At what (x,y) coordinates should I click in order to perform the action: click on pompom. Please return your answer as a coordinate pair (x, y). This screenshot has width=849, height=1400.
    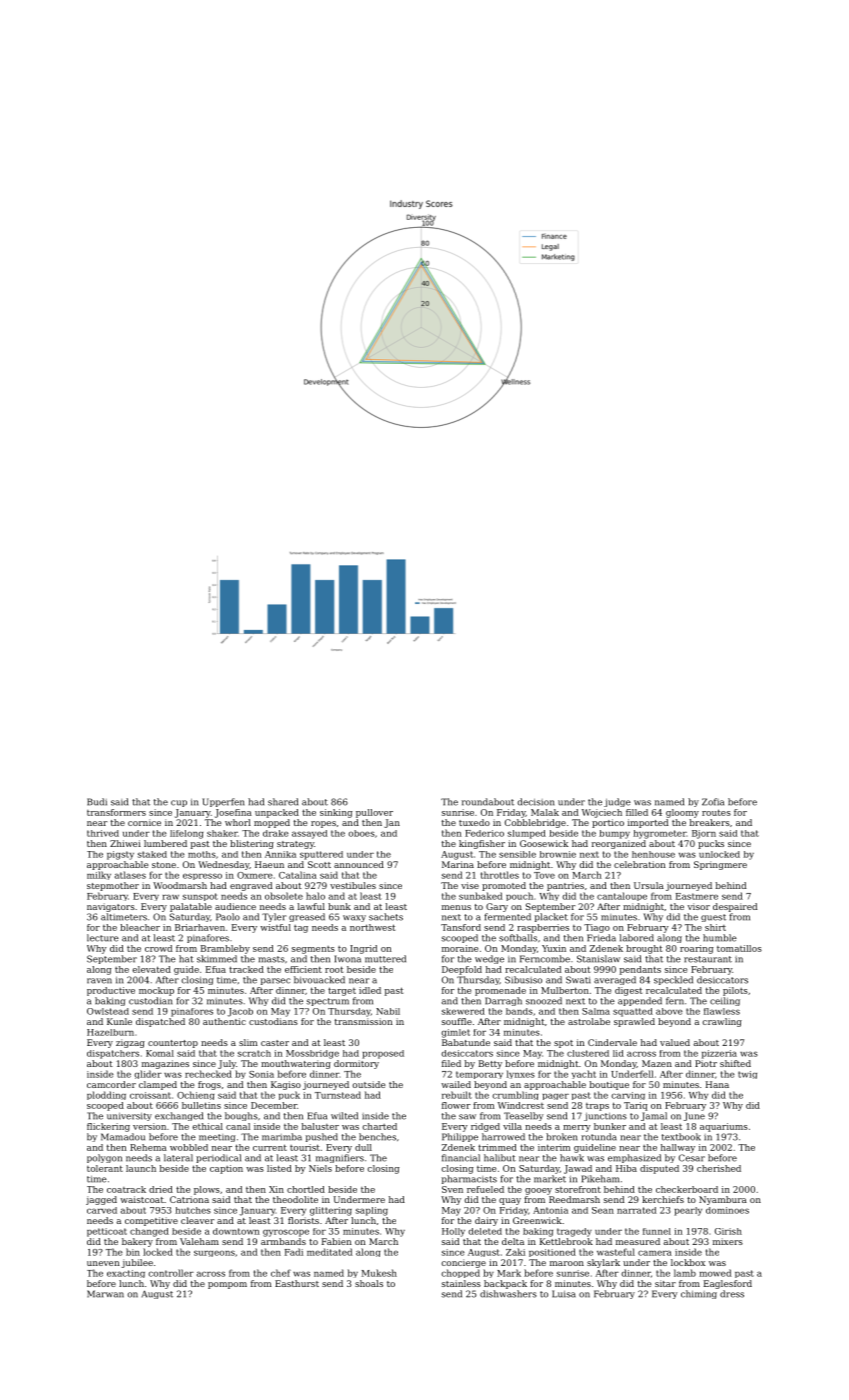
    Looking at the image, I should click on (227, 1285).
